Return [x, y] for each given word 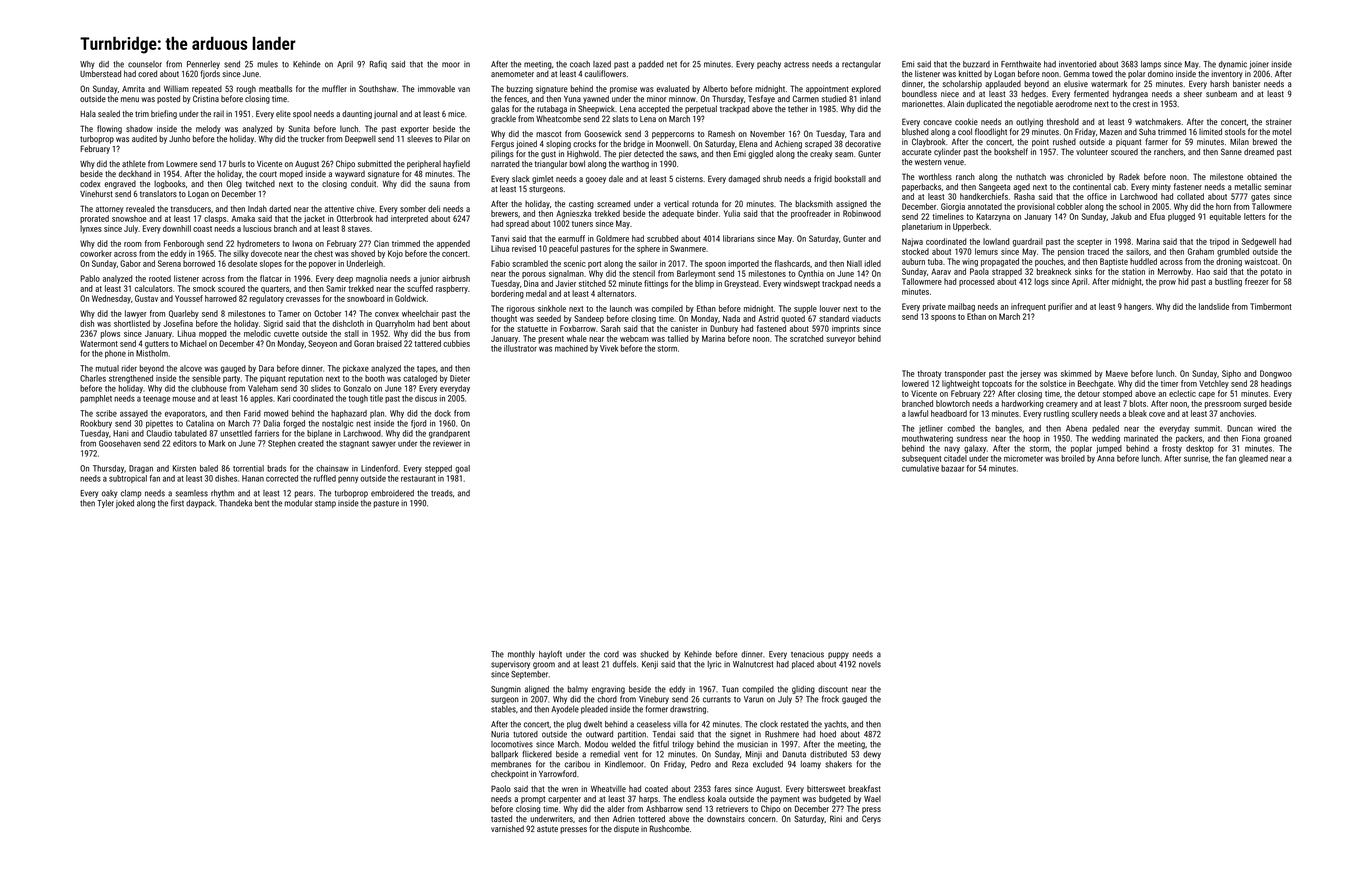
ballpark [504, 755]
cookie [966, 121]
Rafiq [378, 64]
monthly [521, 655]
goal [462, 469]
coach [580, 64]
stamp [325, 504]
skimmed [1076, 373]
